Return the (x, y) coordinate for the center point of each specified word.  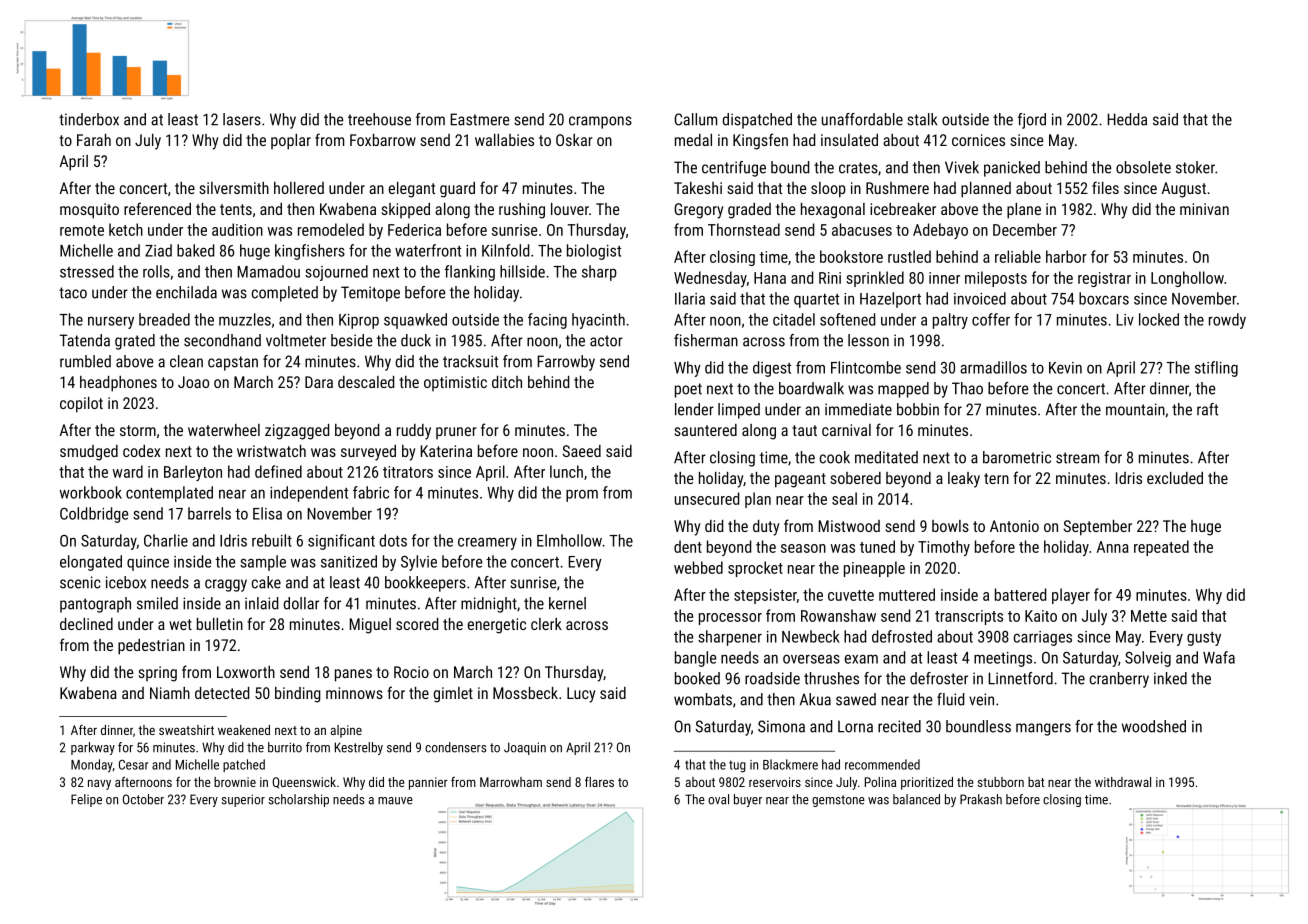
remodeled (331, 229)
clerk (546, 624)
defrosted (902, 636)
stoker (1195, 167)
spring (158, 674)
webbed (698, 567)
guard (457, 190)
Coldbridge (94, 515)
